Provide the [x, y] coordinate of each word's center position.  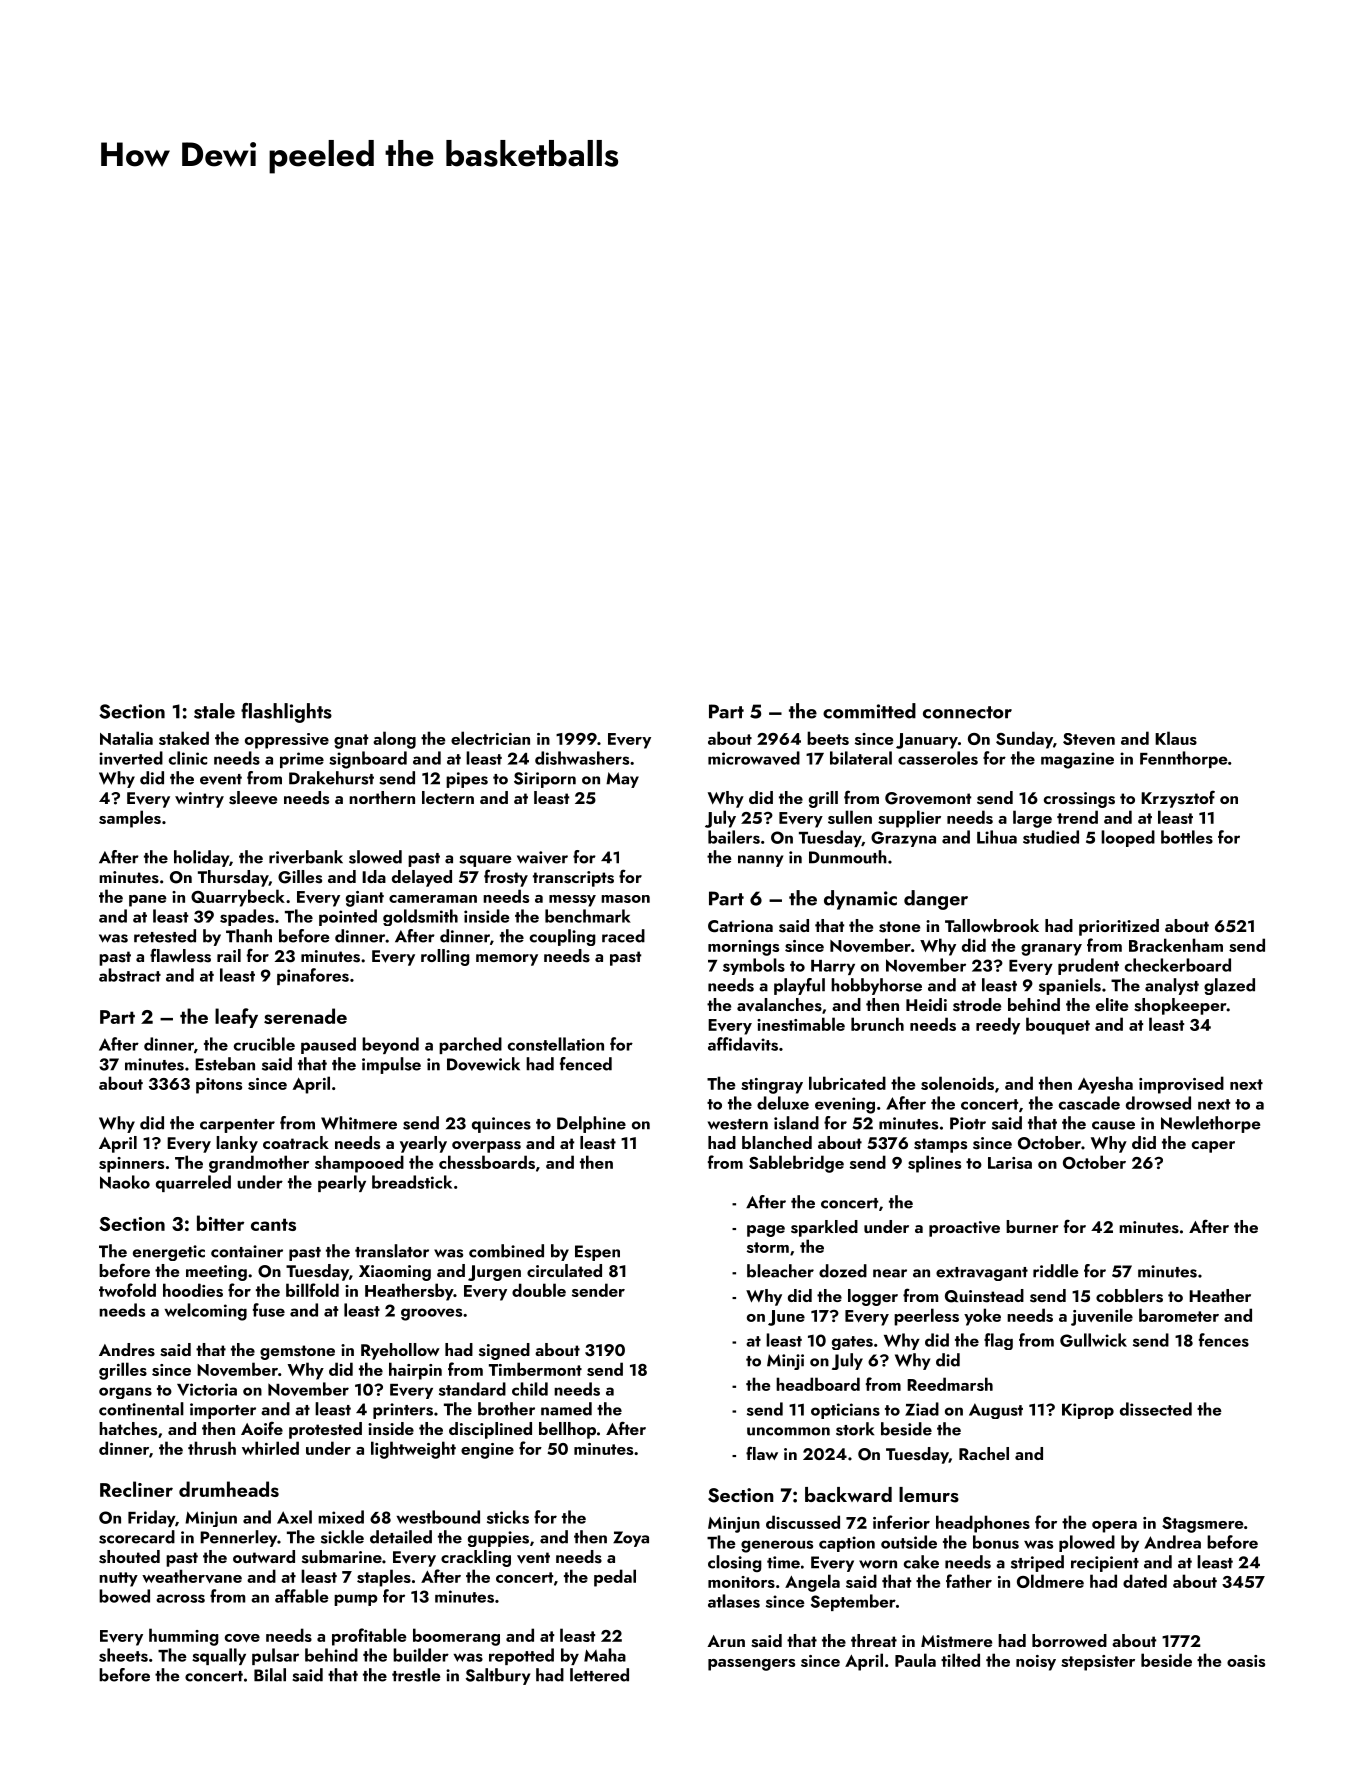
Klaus [1176, 738]
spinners [131, 1165]
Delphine [591, 1124]
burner [1032, 1226]
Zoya [631, 1539]
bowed [124, 1596]
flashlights [286, 713]
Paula [915, 1660]
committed [869, 711]
